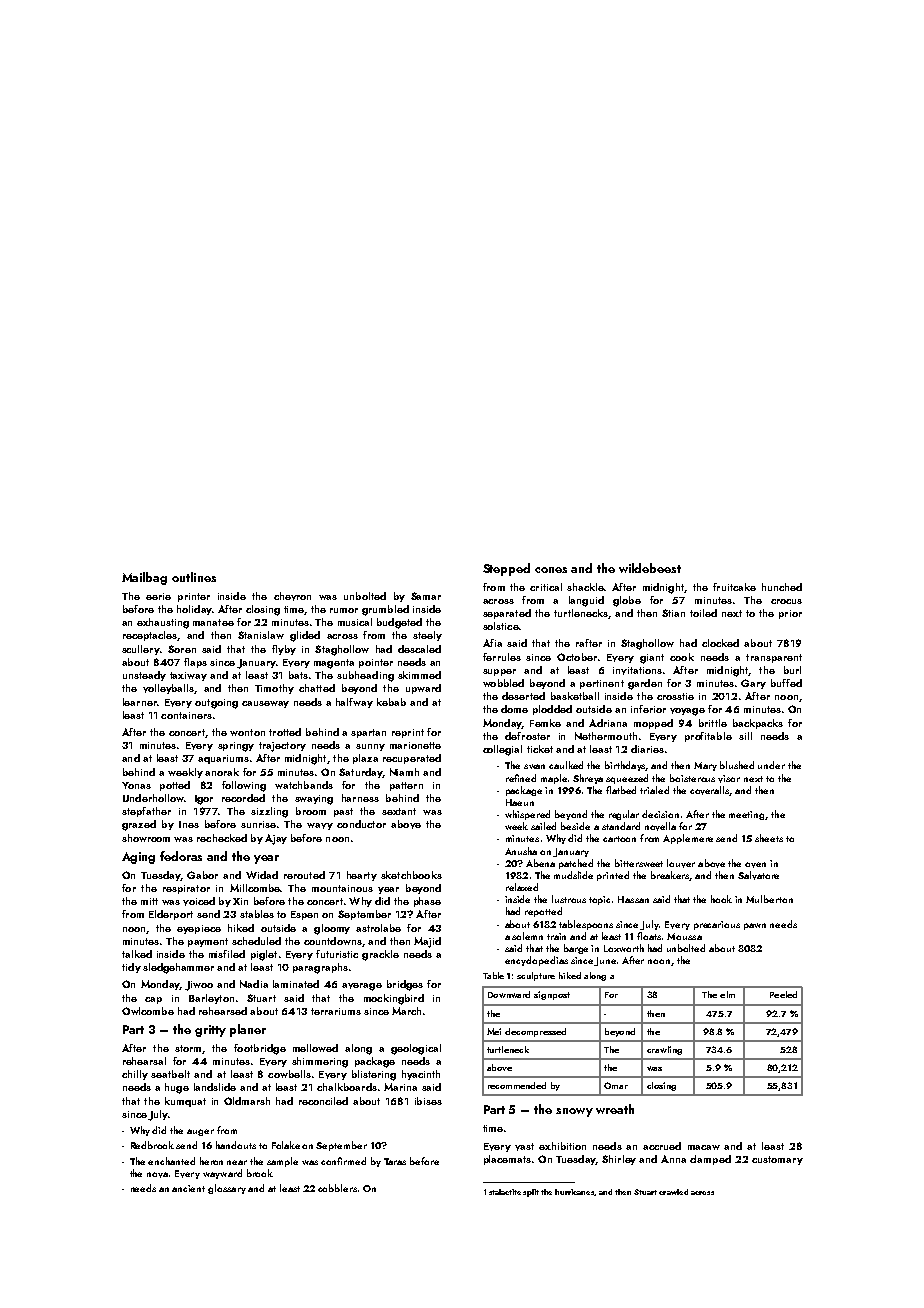 The height and width of the document is (1308, 924). I want to click on elm, so click(727, 994).
